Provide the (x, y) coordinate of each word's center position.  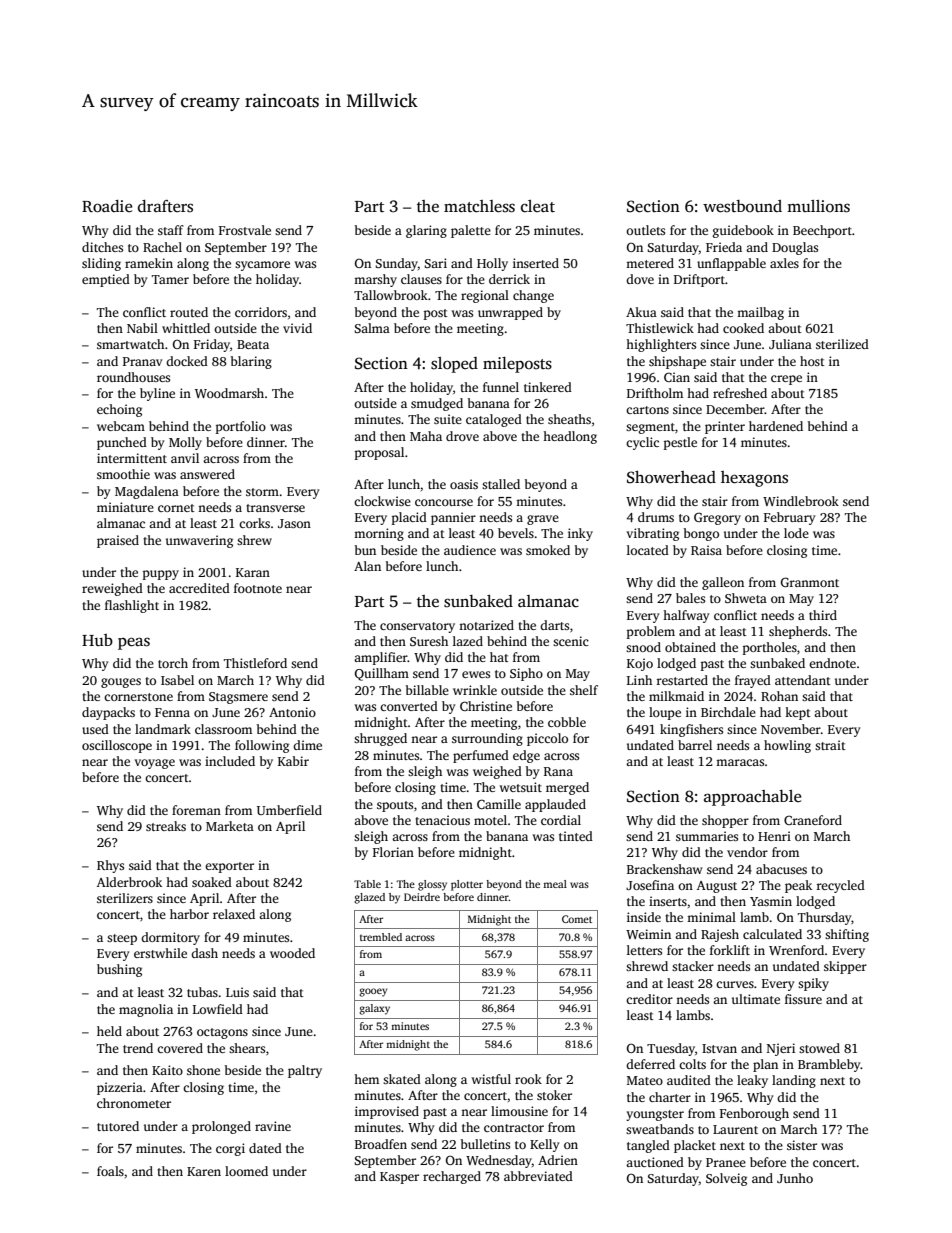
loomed (246, 1171)
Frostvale (245, 230)
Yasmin (771, 901)
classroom (223, 729)
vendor (747, 852)
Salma (372, 328)
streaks (166, 826)
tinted (576, 836)
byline (157, 394)
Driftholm (655, 393)
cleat (538, 206)
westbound (742, 206)
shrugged (380, 739)
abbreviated (538, 1176)
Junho (795, 1178)
